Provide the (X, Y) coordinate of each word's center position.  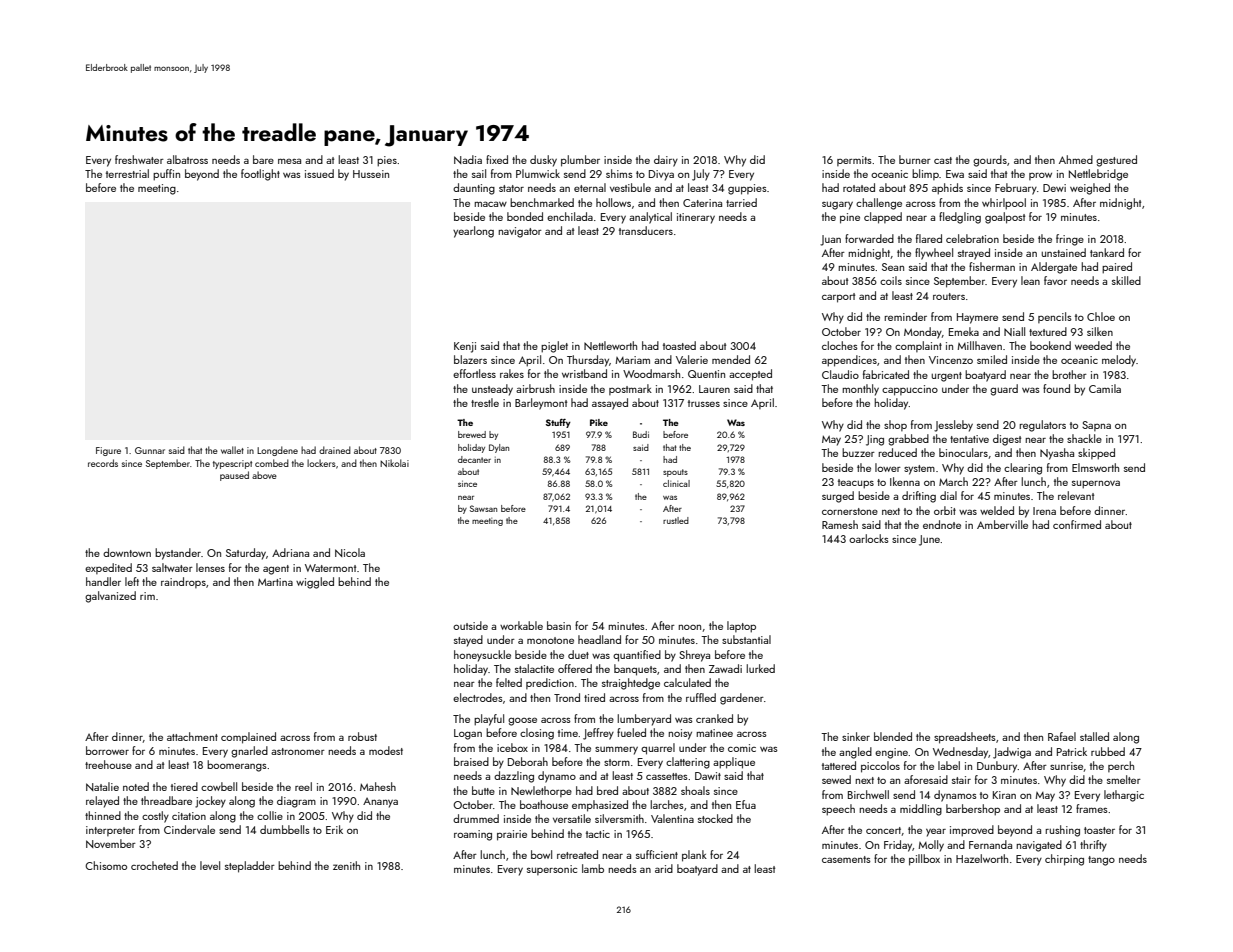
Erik (334, 829)
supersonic (552, 870)
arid (664, 868)
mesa (289, 161)
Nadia (468, 159)
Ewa (955, 174)
